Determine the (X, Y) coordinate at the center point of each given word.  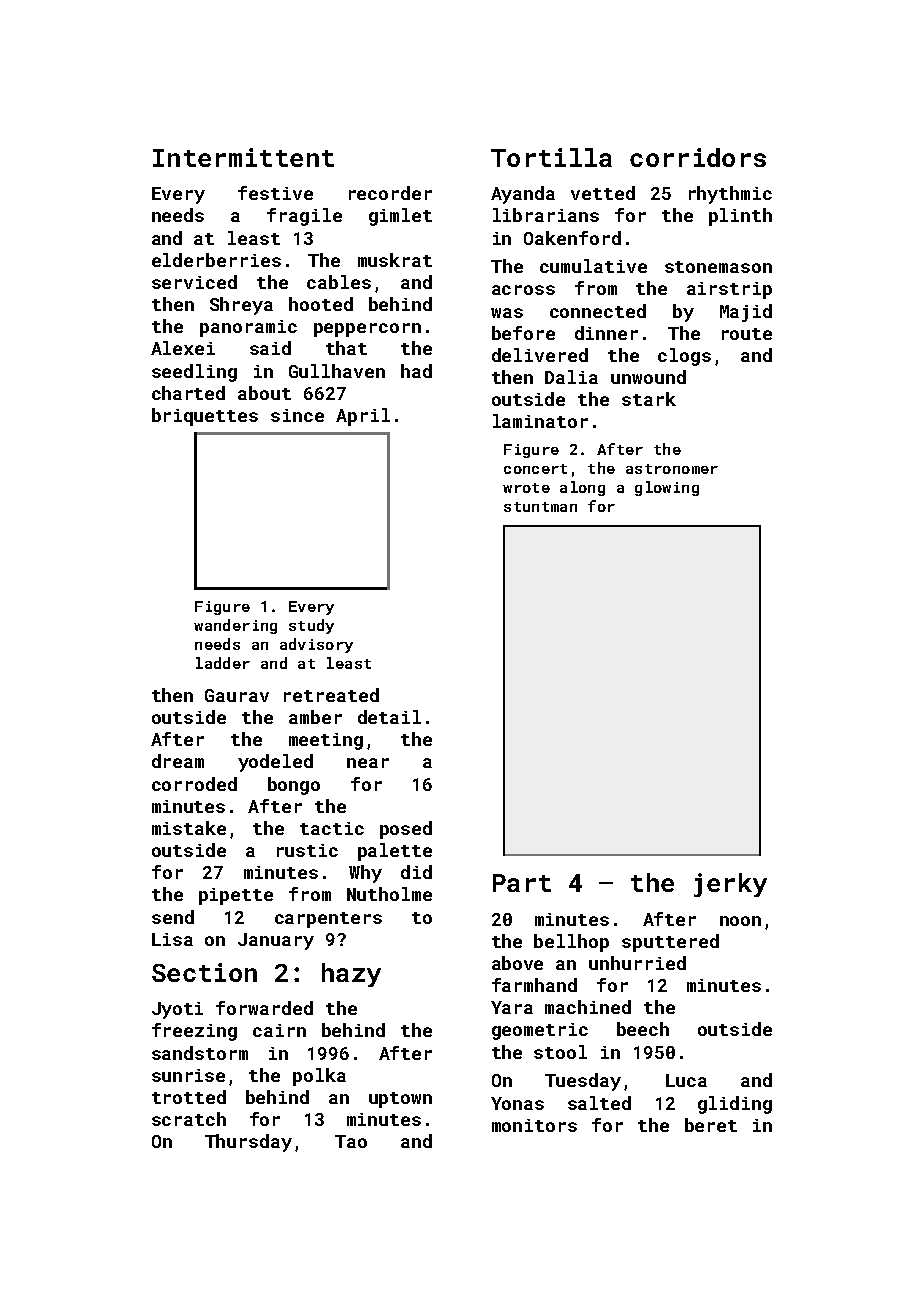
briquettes (205, 417)
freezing (194, 1032)
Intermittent (243, 157)
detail (389, 717)
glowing (667, 488)
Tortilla (551, 157)
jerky (730, 885)
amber (315, 717)
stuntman (540, 507)
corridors (698, 157)
